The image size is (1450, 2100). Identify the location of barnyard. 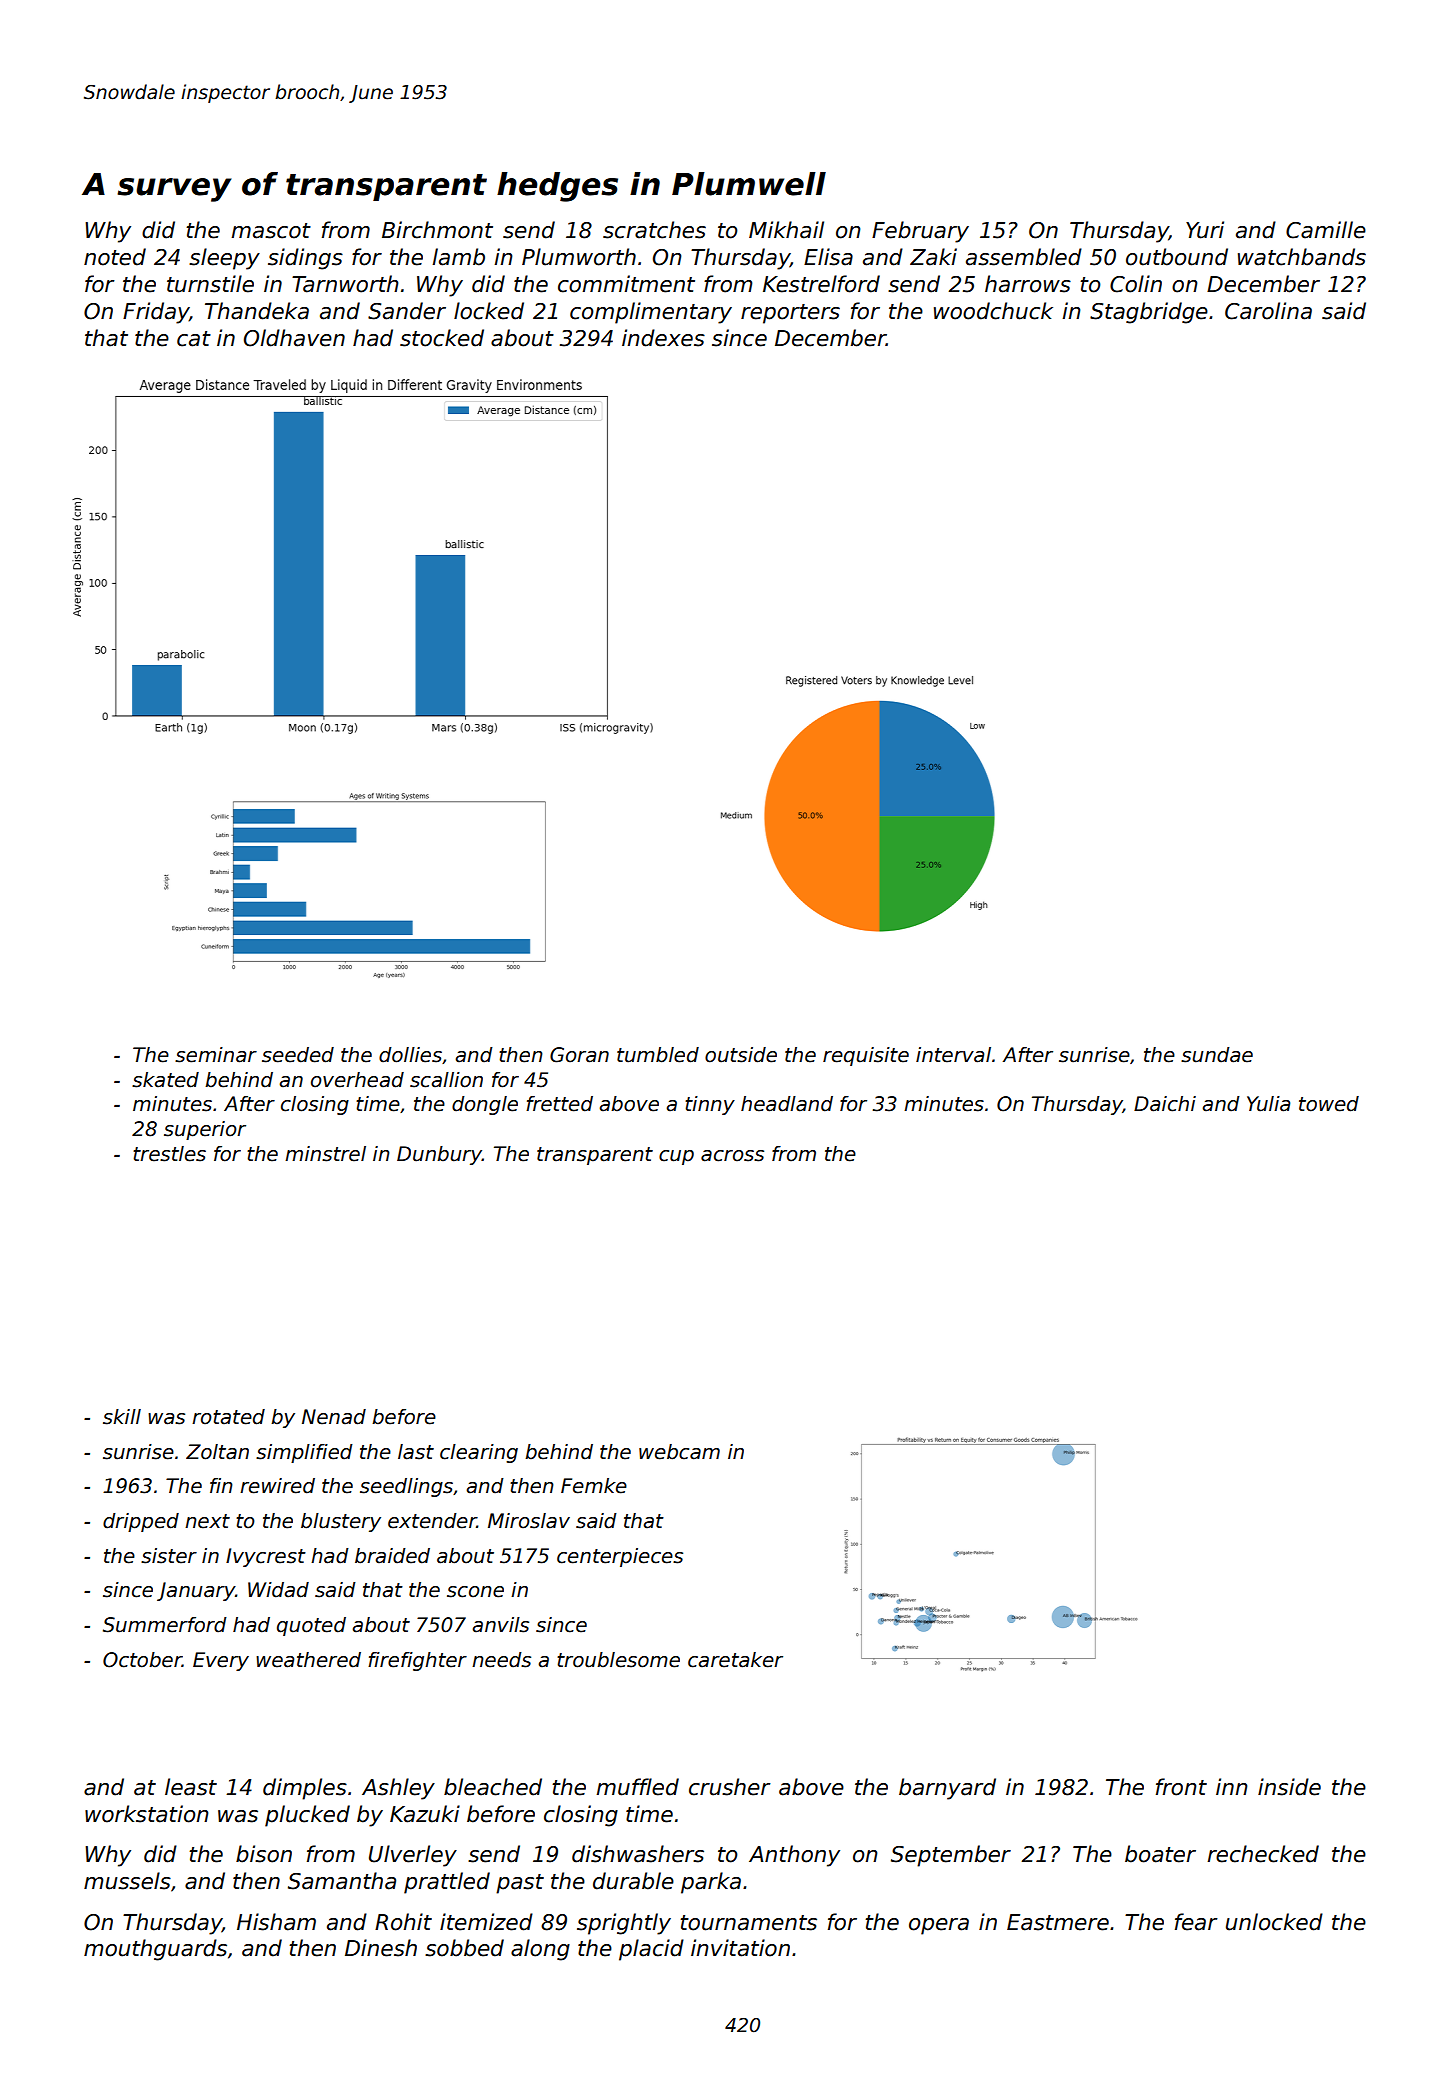
(947, 1789).
